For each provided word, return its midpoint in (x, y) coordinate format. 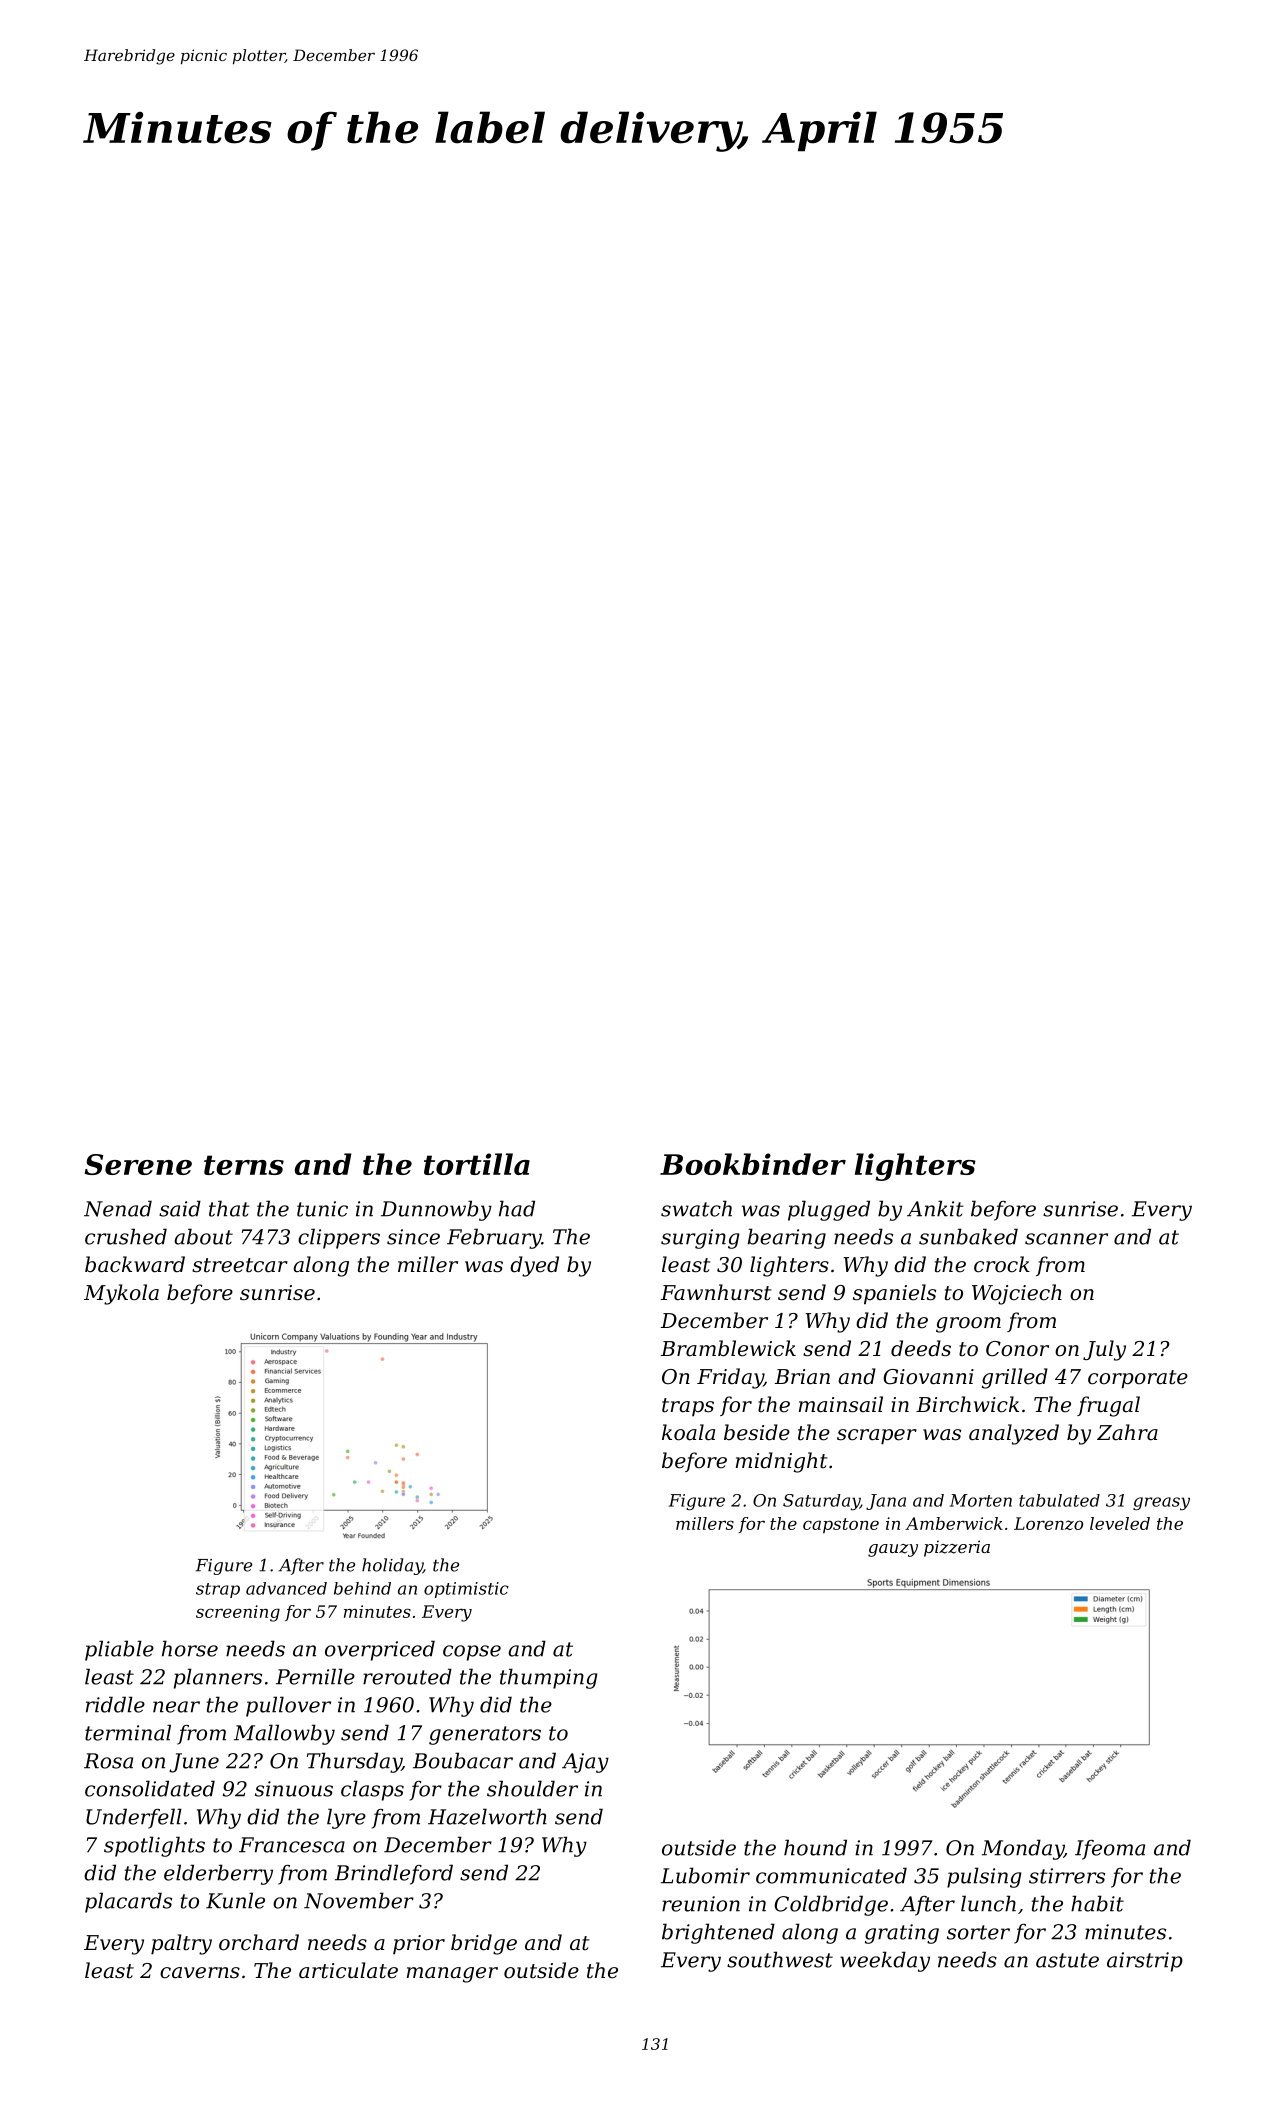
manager (452, 1975)
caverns (200, 1973)
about (203, 1236)
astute (1067, 1960)
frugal (1108, 1406)
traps (688, 1407)
